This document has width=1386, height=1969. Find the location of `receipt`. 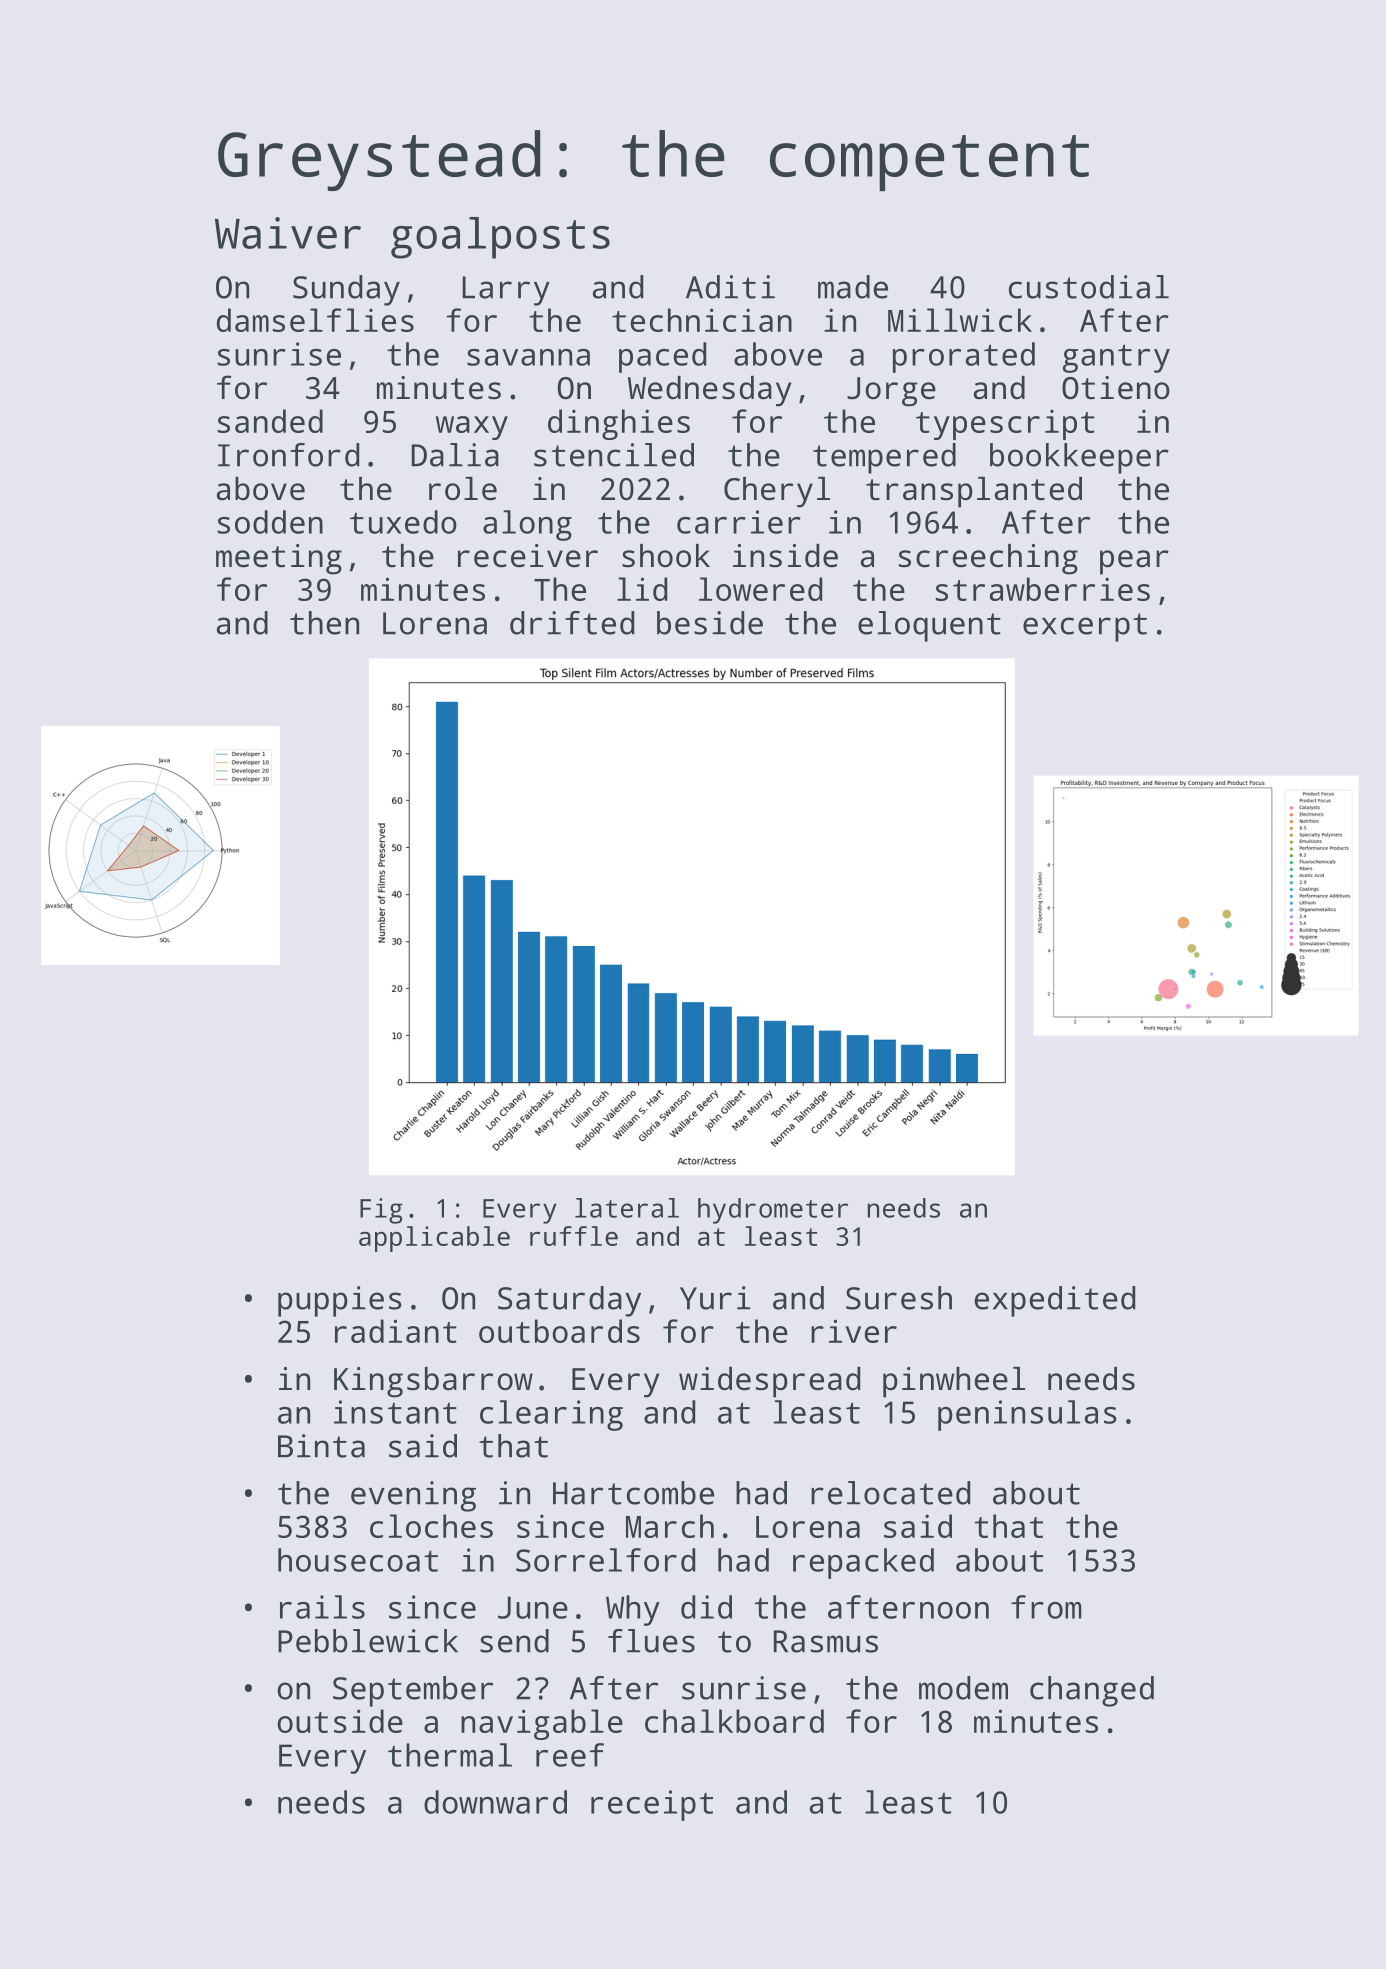

receipt is located at coordinates (652, 1805).
